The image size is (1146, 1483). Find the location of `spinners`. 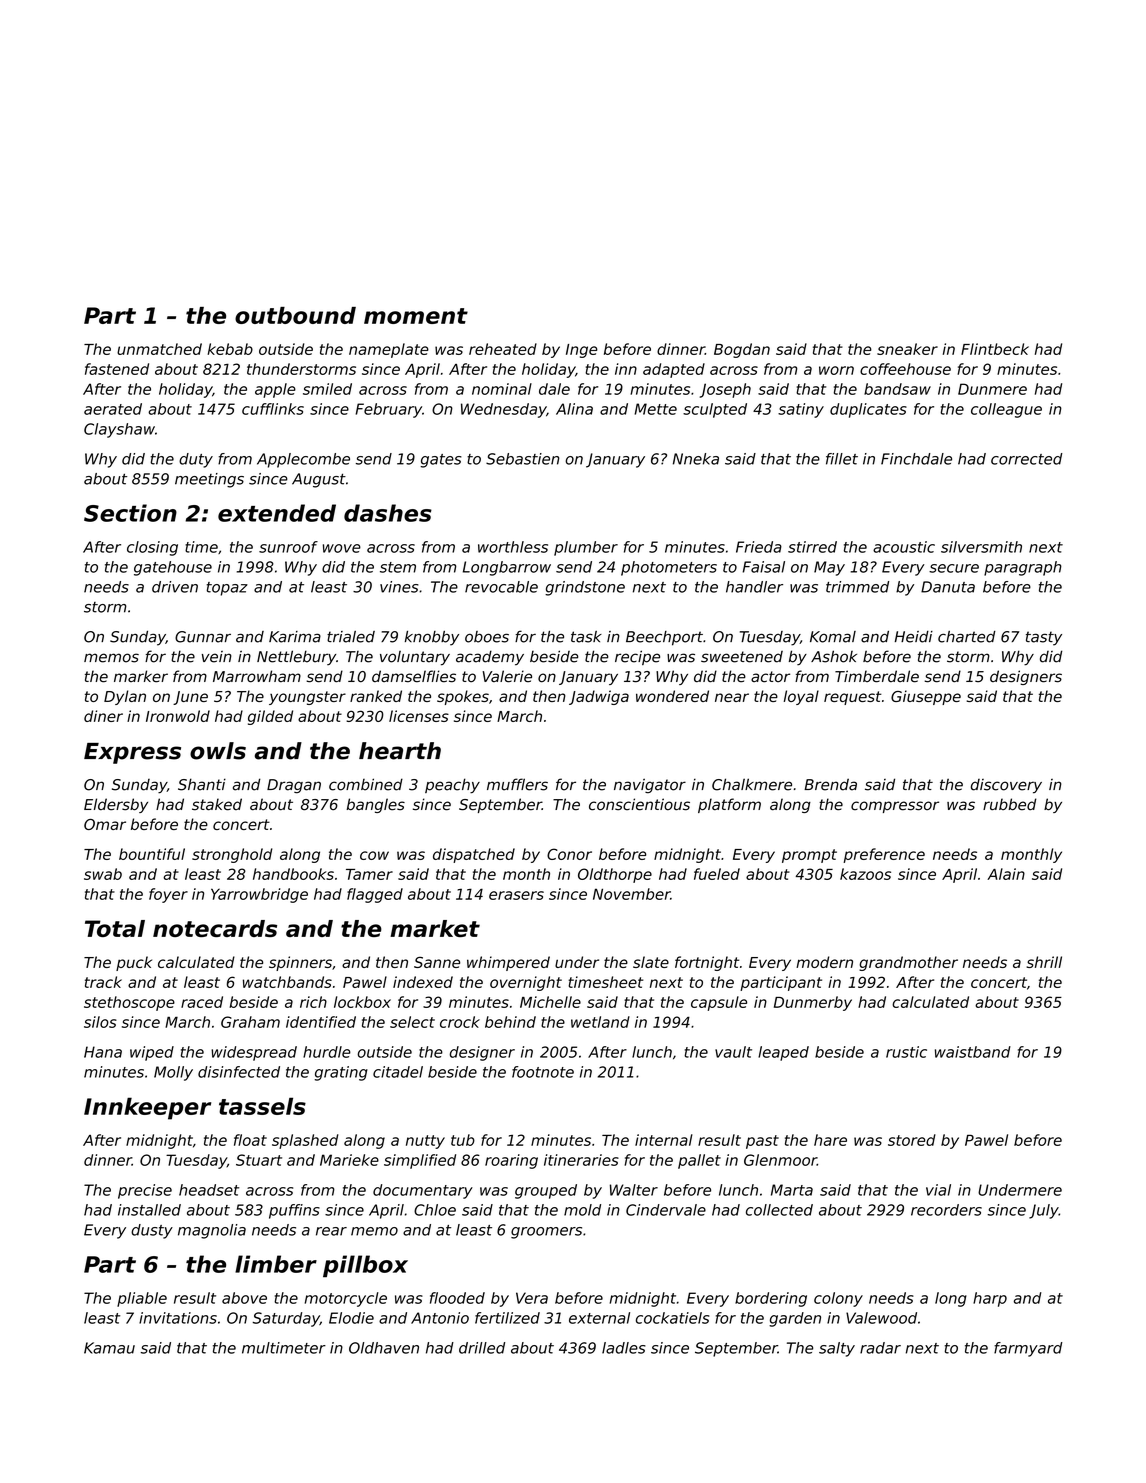

spinners is located at coordinates (300, 963).
